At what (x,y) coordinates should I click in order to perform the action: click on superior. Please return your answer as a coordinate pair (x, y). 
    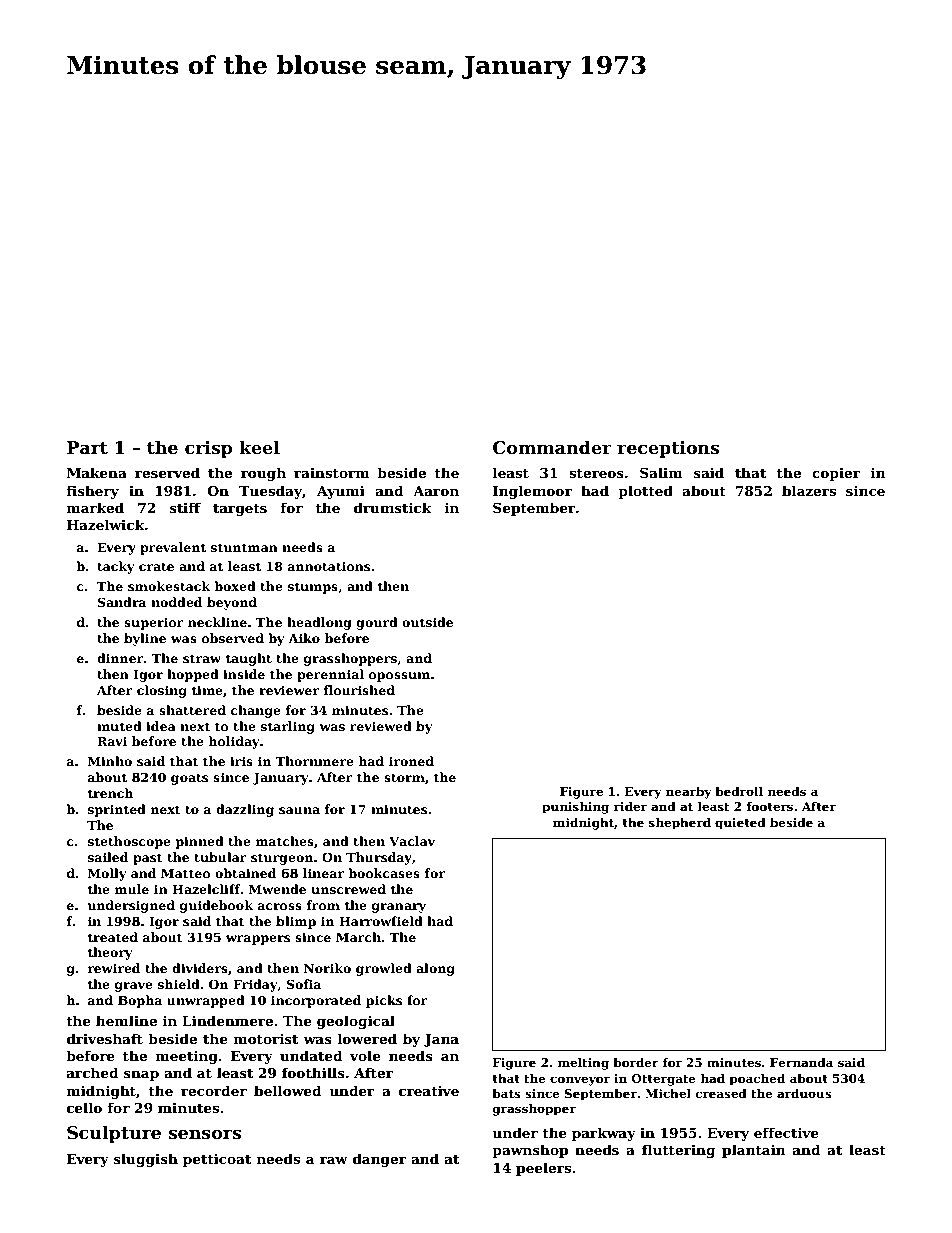
    Looking at the image, I should click on (154, 623).
